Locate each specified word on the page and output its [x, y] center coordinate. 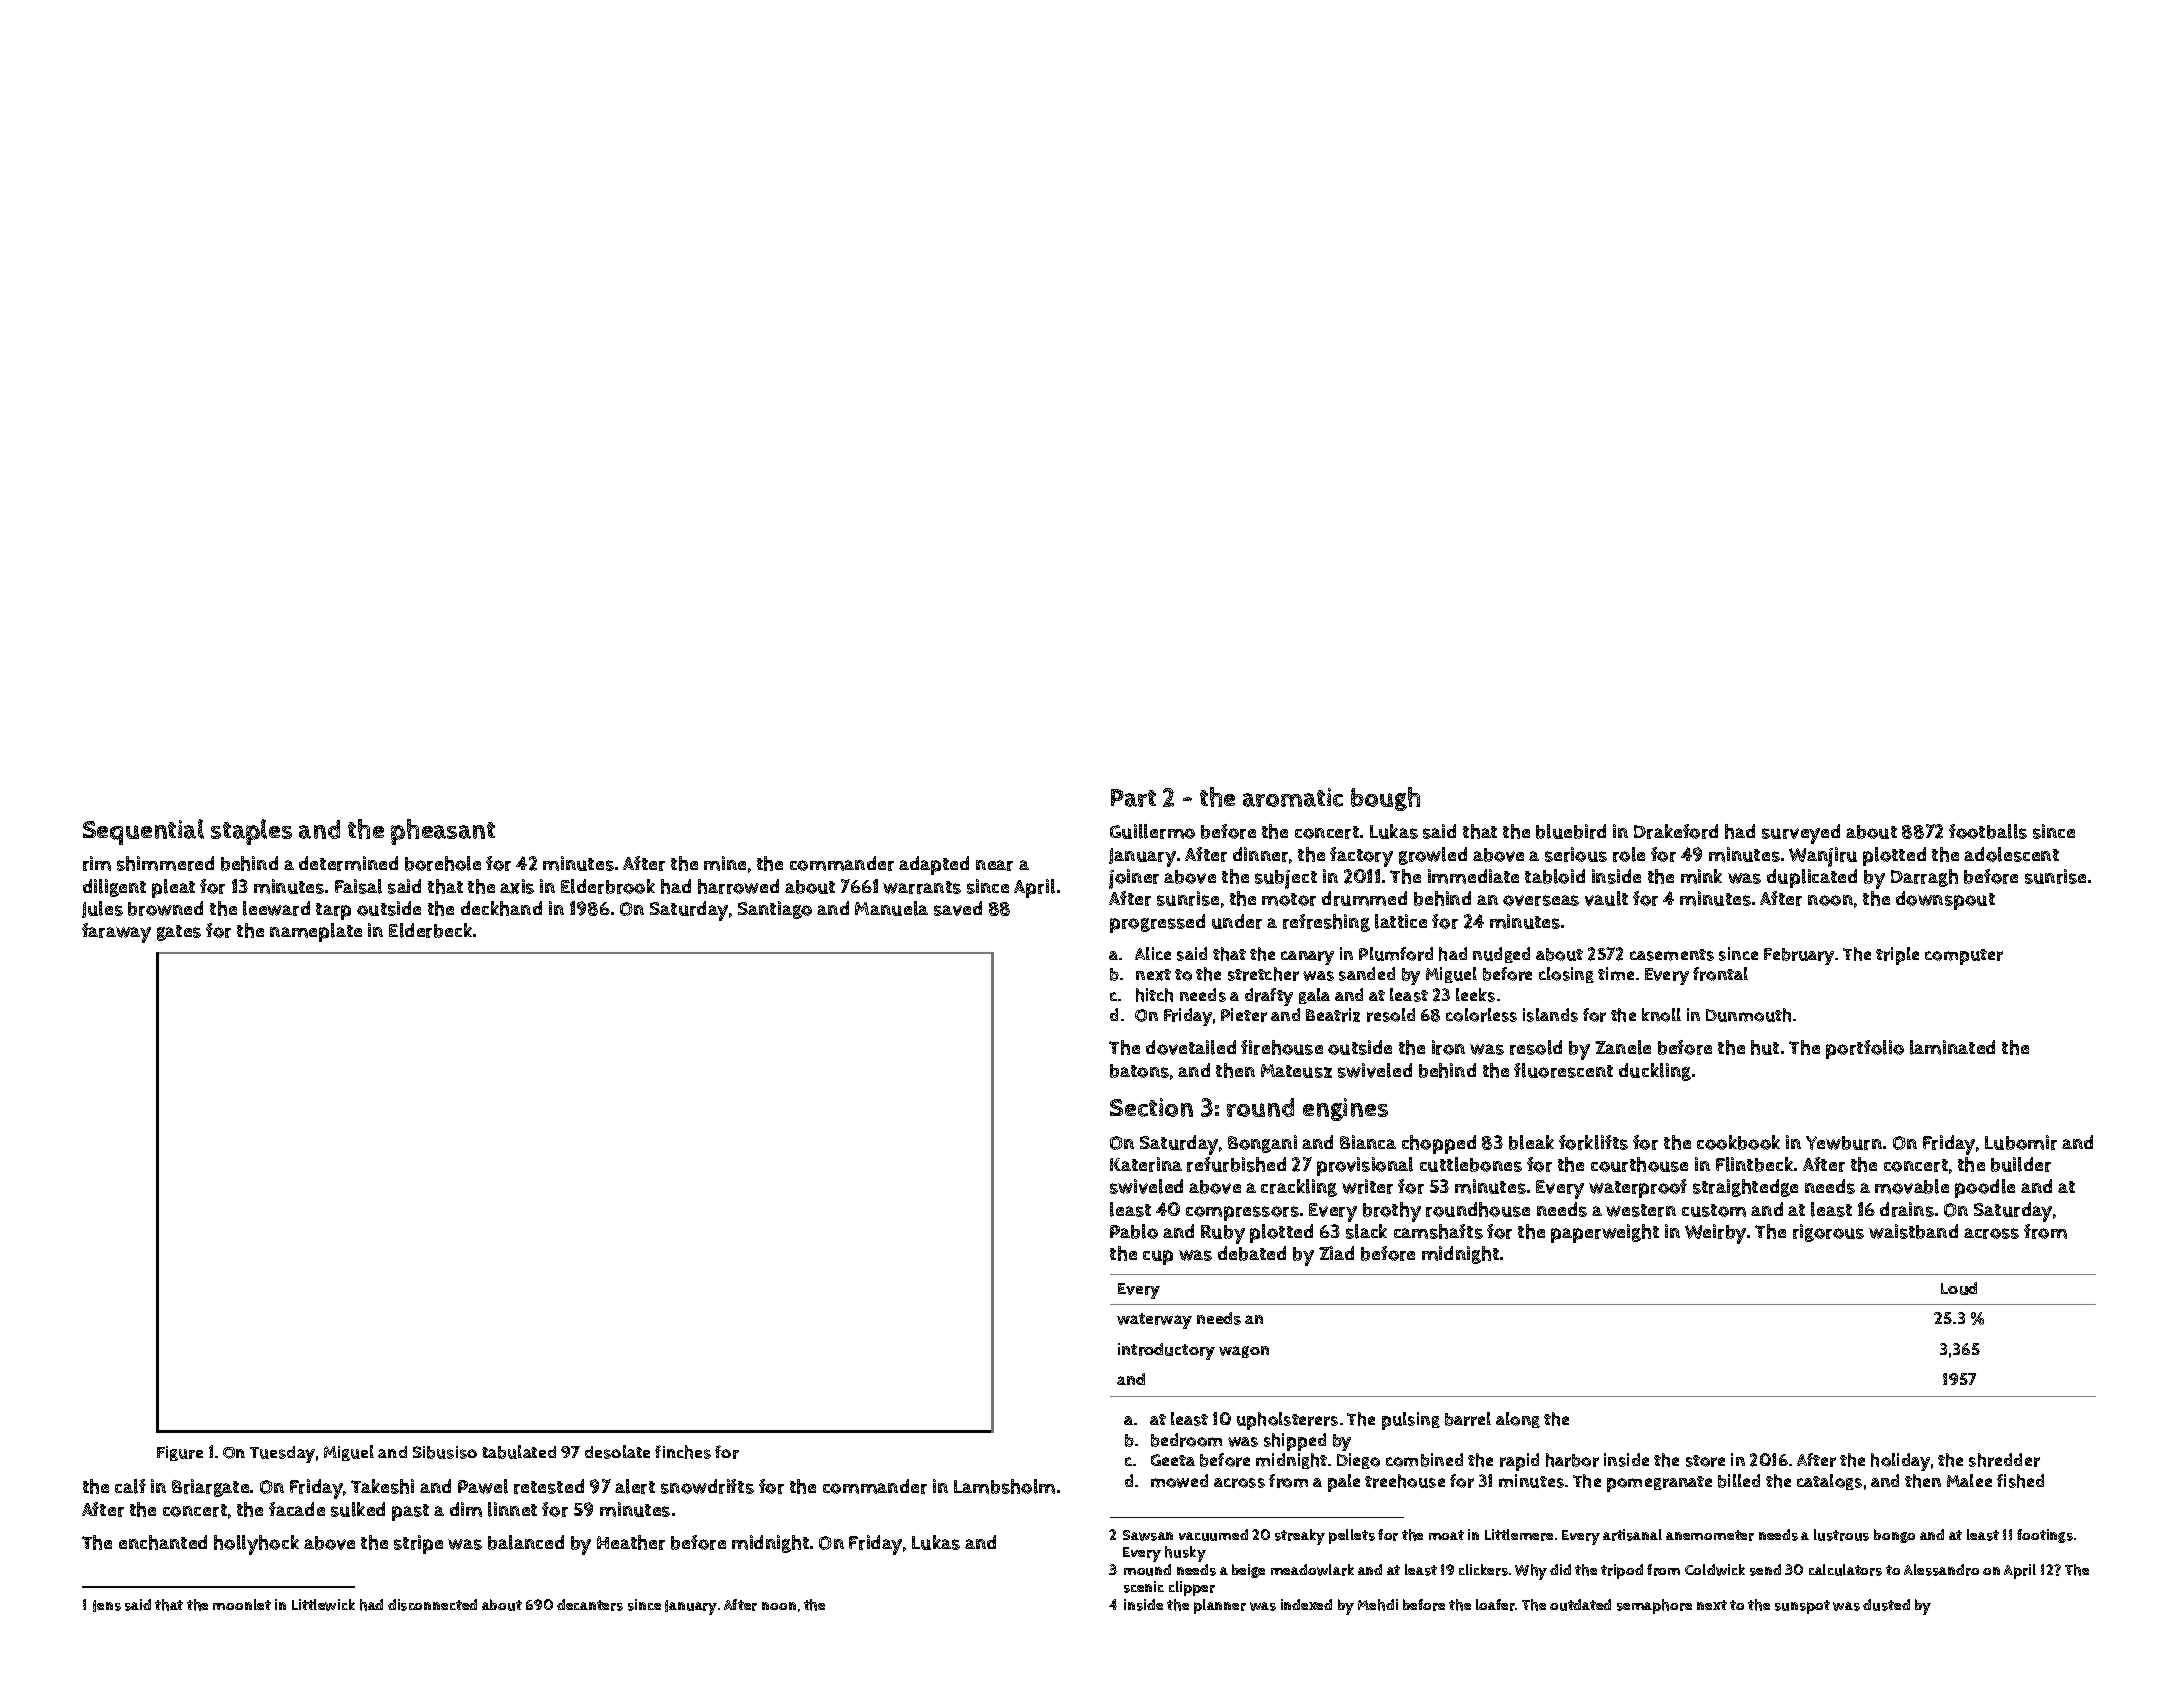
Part [1133, 798]
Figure [180, 1453]
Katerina [1146, 1164]
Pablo [1134, 1231]
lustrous [1841, 1535]
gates [179, 933]
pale [1344, 1483]
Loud [1959, 1288]
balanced [526, 1542]
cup [1158, 1257]
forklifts [1593, 1142]
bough [1385, 799]
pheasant [443, 832]
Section [1151, 1107]
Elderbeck [430, 930]
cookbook [1738, 1142]
